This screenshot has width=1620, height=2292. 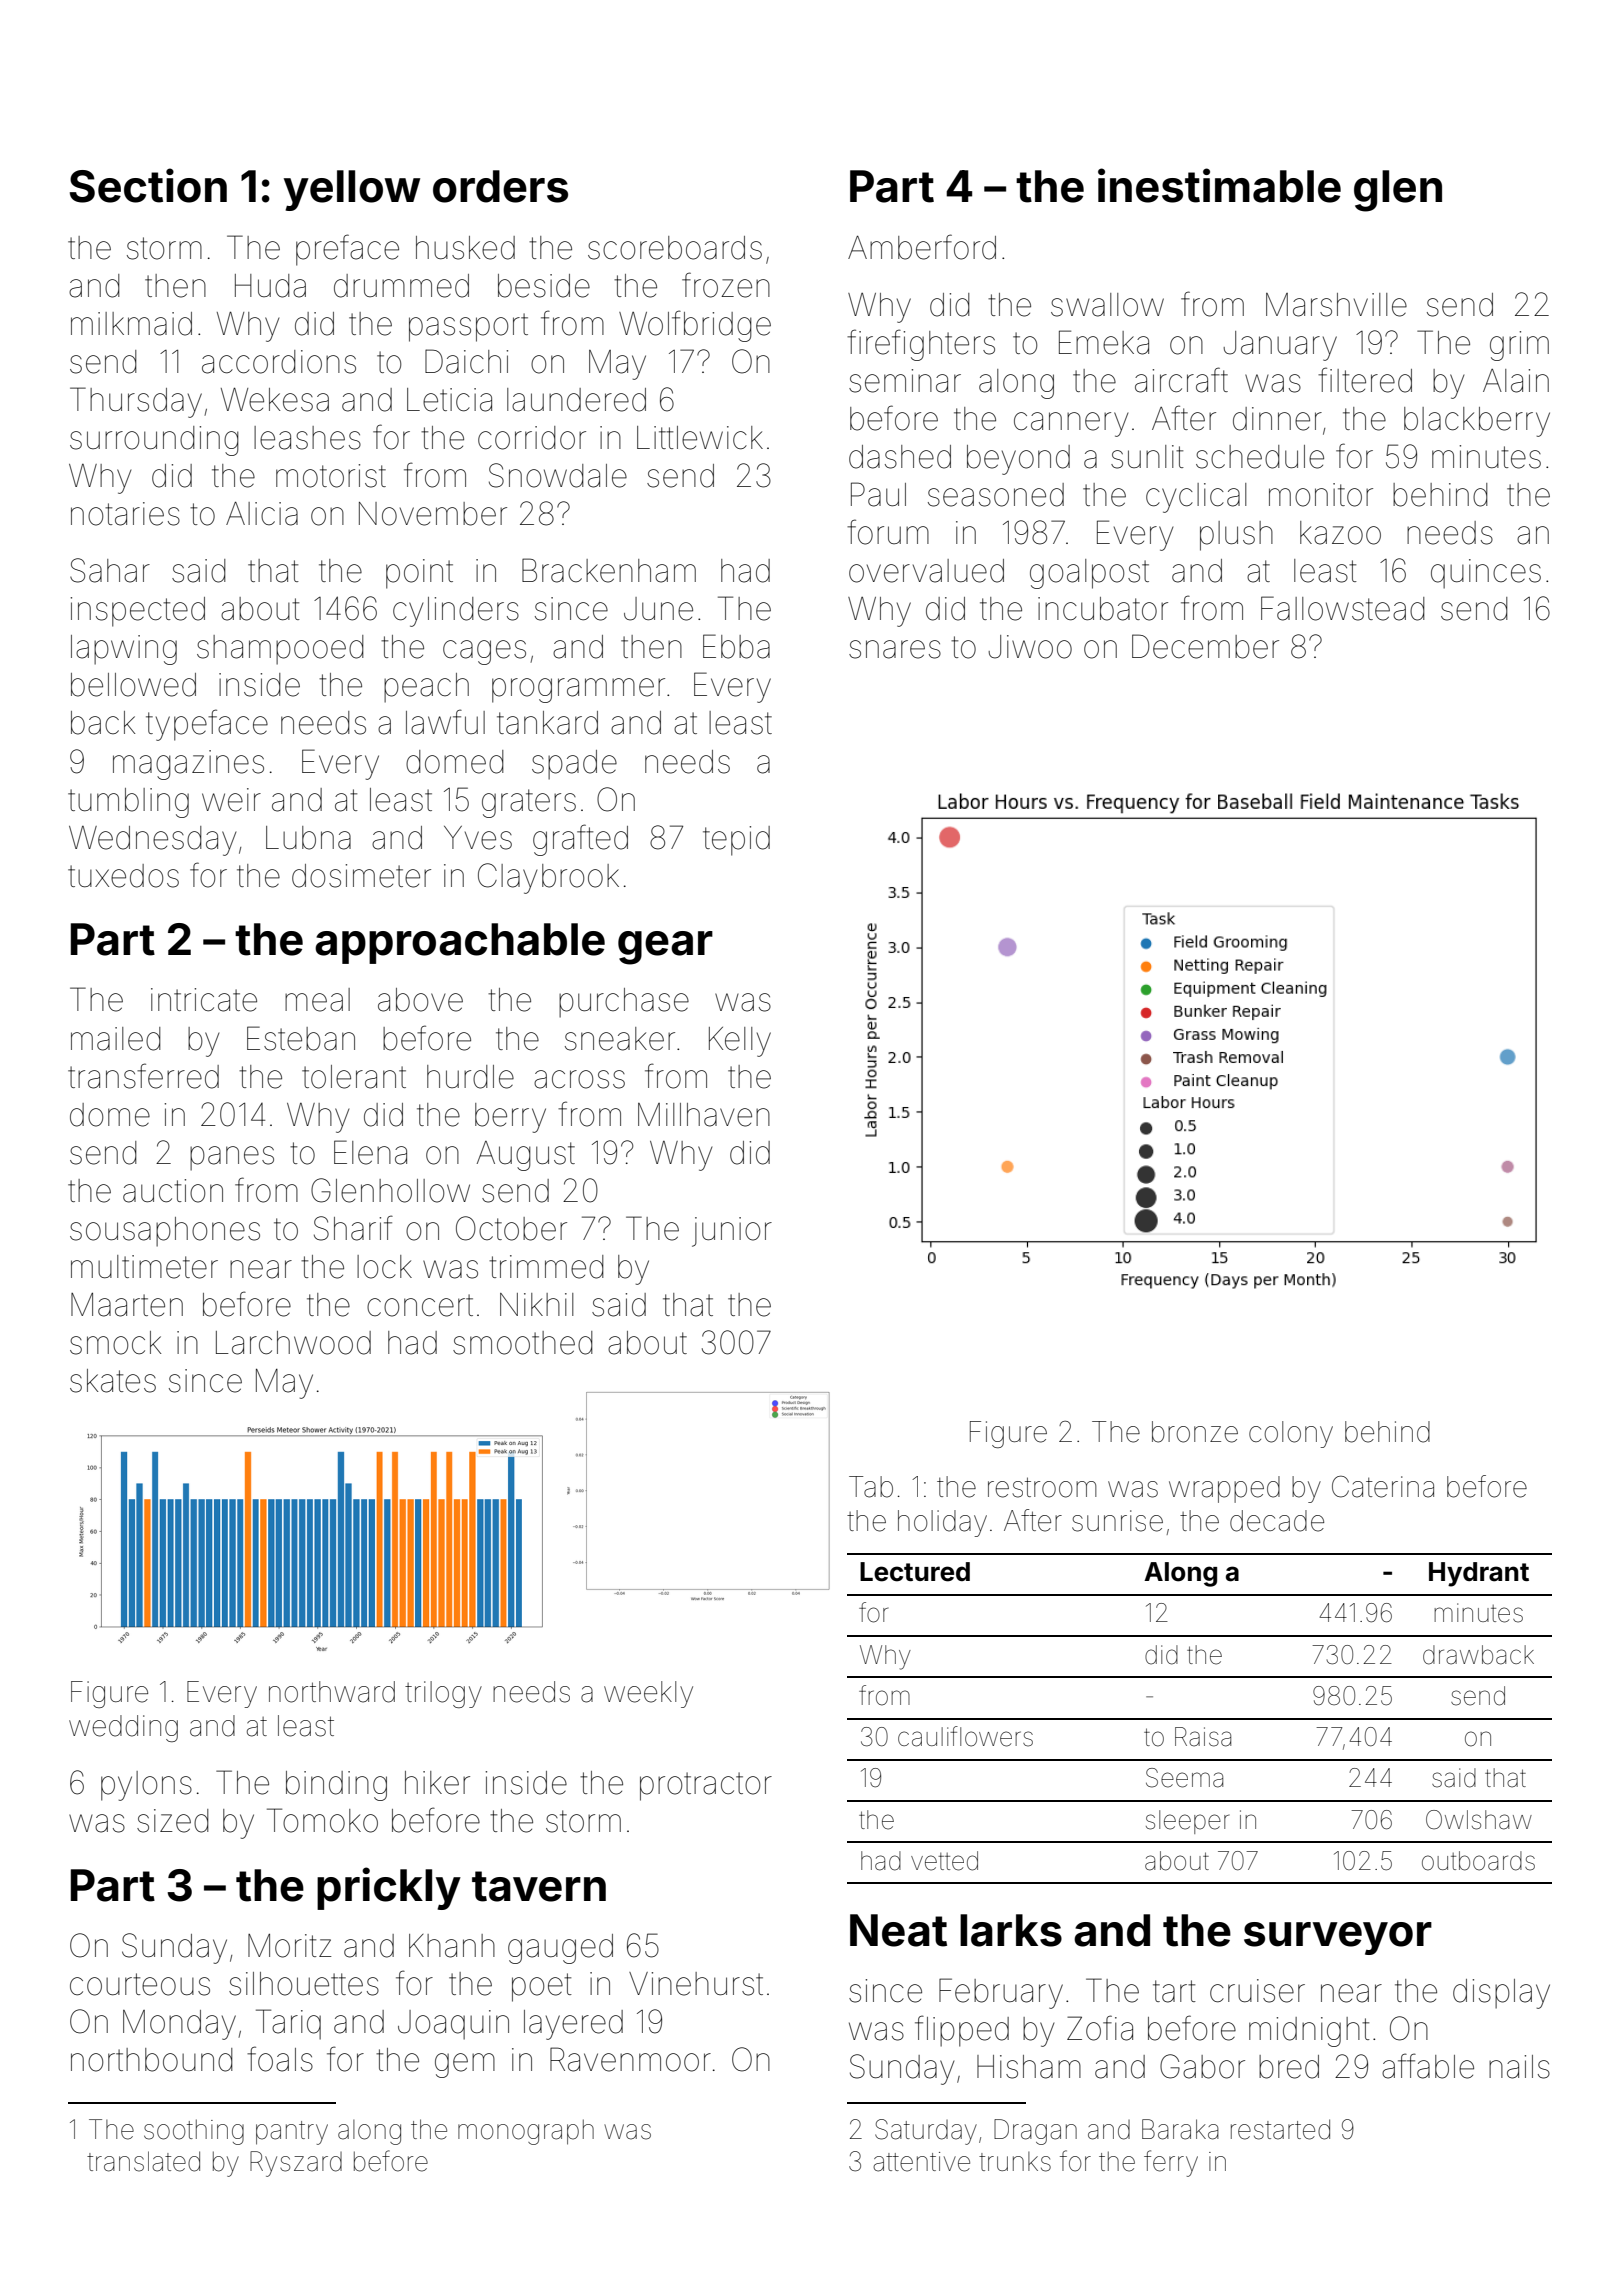 I want to click on Lectured, so click(x=915, y=1572).
